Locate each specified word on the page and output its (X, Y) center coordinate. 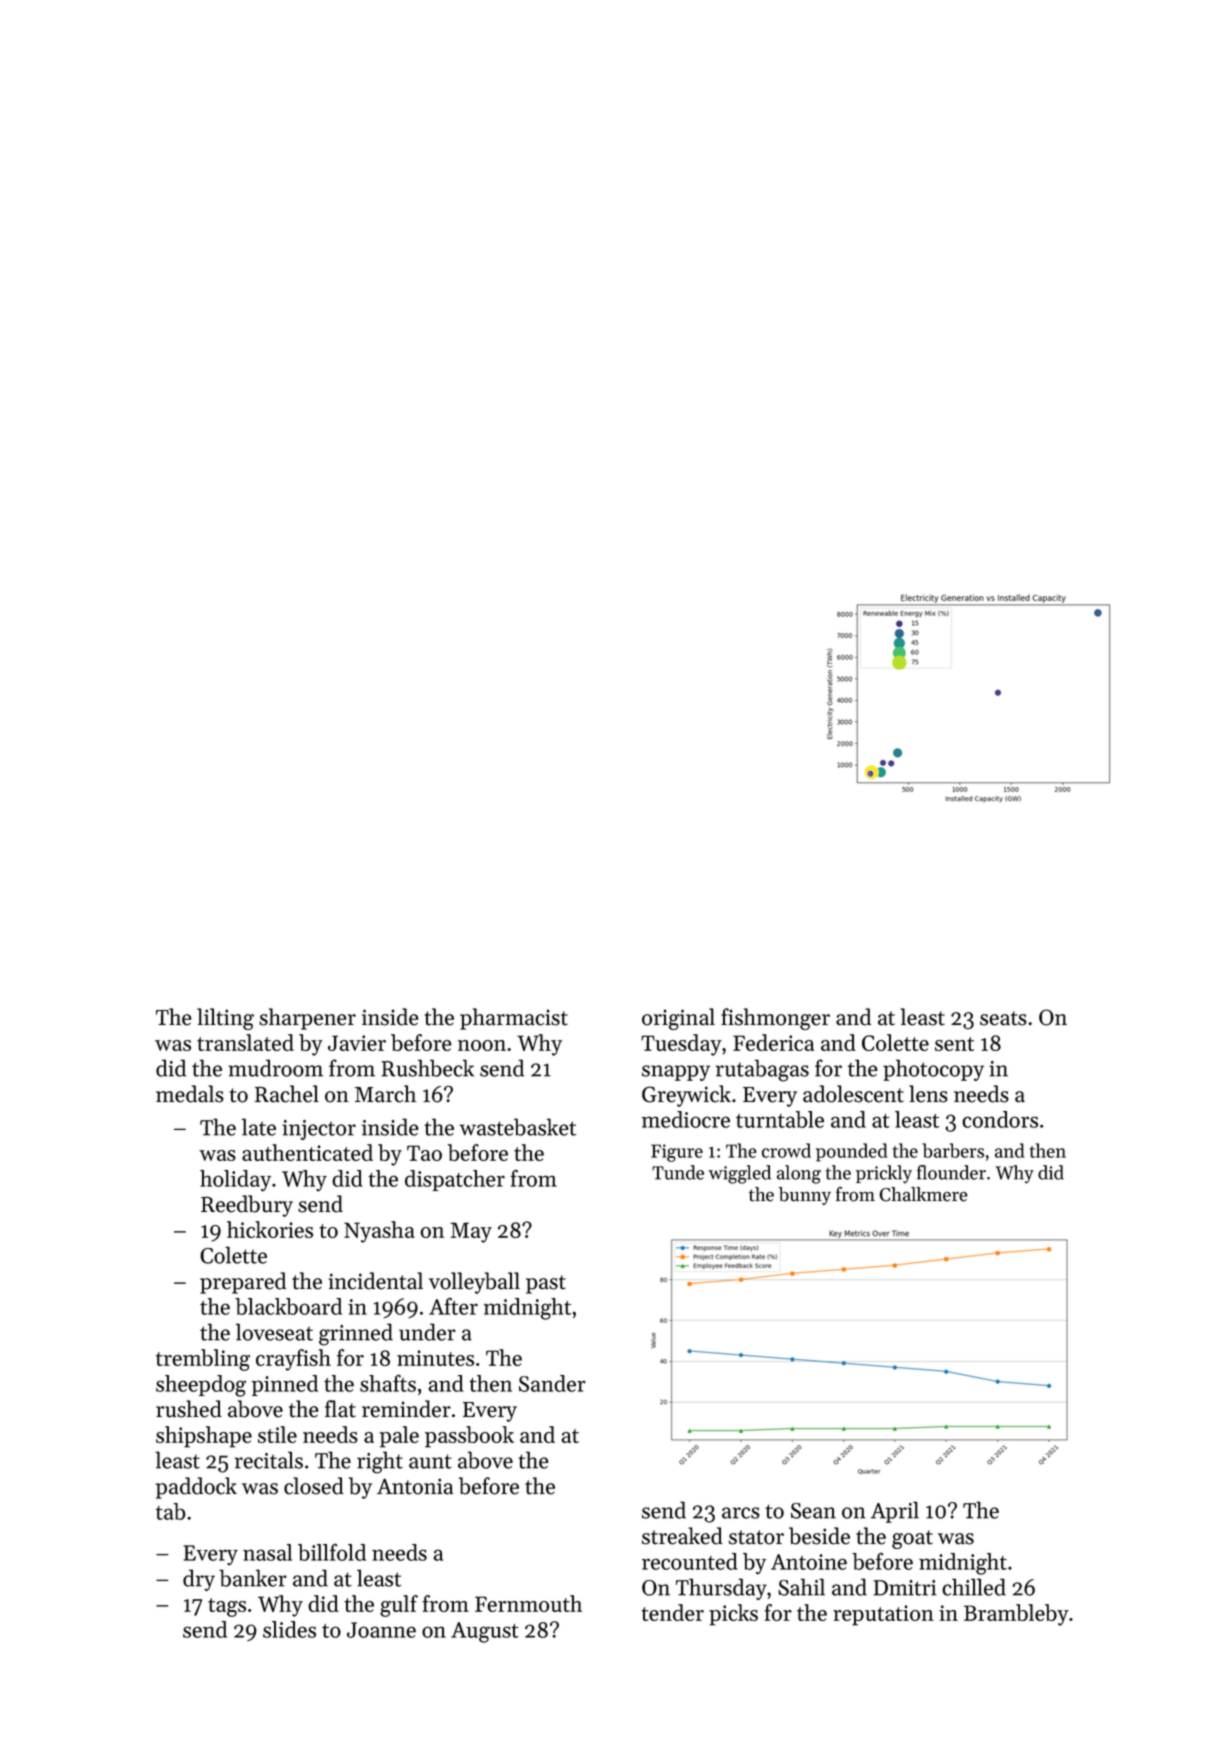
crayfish (293, 1360)
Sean (813, 1511)
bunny (805, 1196)
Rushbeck (427, 1068)
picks (733, 1615)
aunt (430, 1461)
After (453, 1306)
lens (928, 1094)
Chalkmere (923, 1194)
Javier (357, 1043)
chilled (974, 1587)
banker (253, 1578)
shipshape (204, 1437)
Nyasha (379, 1232)
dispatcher (455, 1180)
